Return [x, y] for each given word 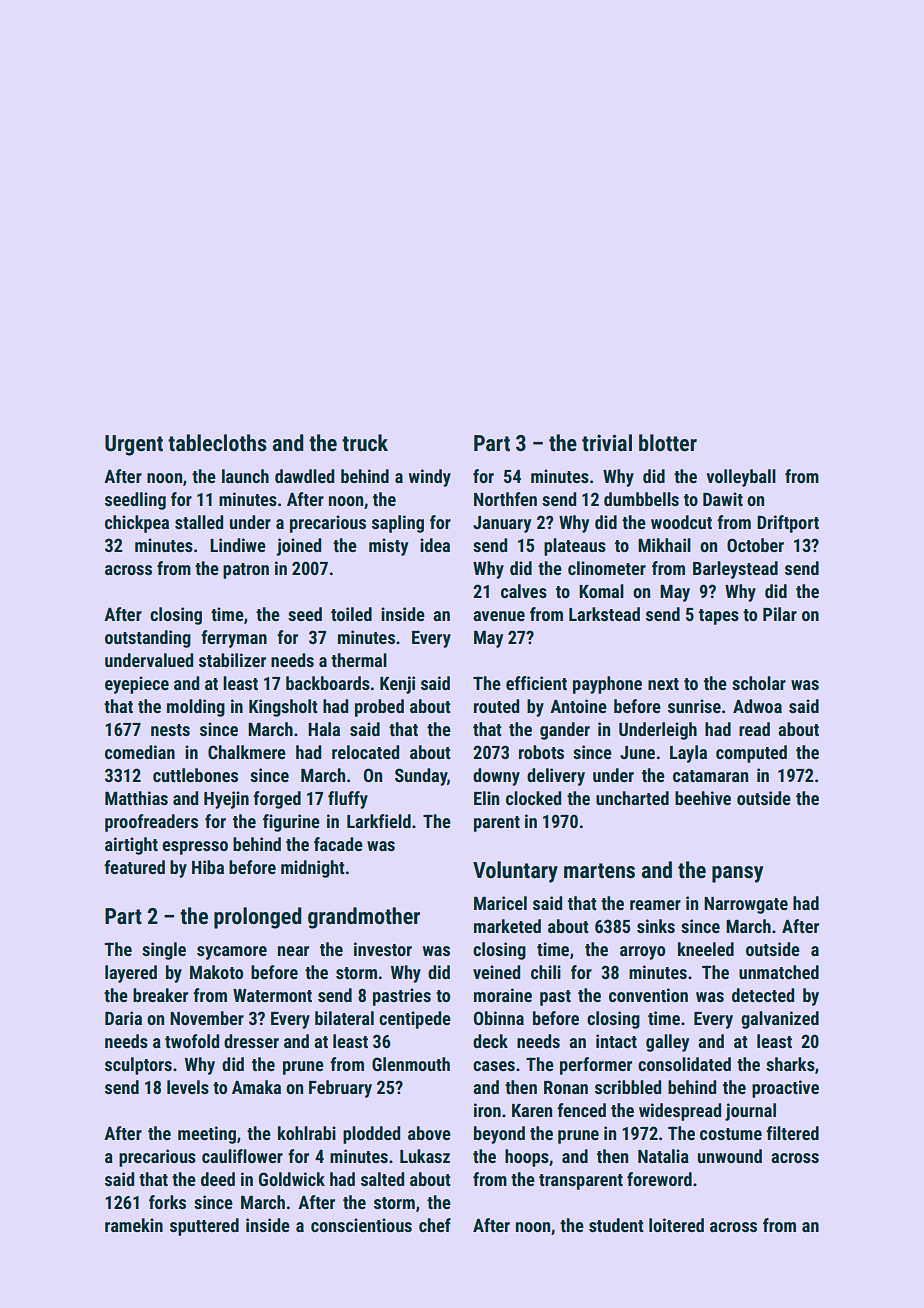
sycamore [232, 953]
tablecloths [217, 443]
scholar [759, 683]
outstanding [148, 639]
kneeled [706, 949]
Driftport [788, 524]
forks [167, 1202]
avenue [499, 616]
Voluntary [515, 872]
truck [365, 443]
